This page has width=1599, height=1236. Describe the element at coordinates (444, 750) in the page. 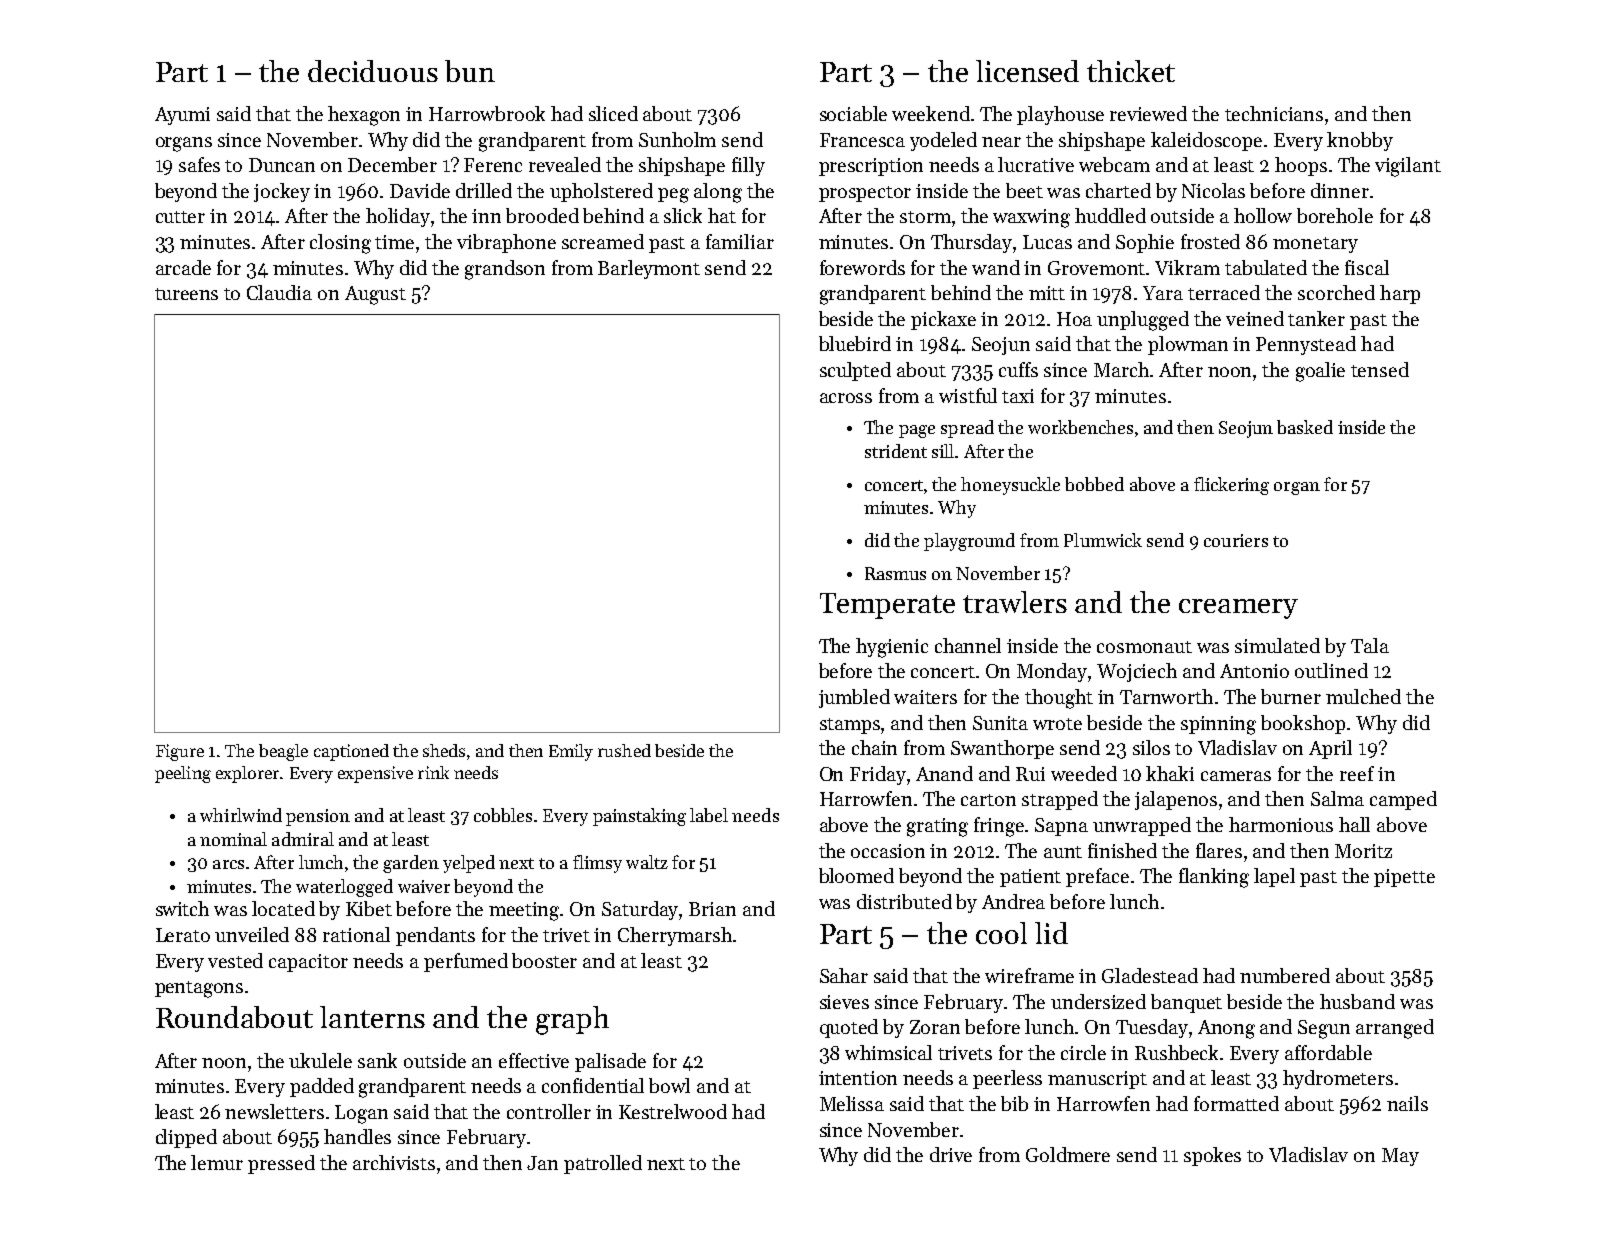

I see `sheds` at that location.
